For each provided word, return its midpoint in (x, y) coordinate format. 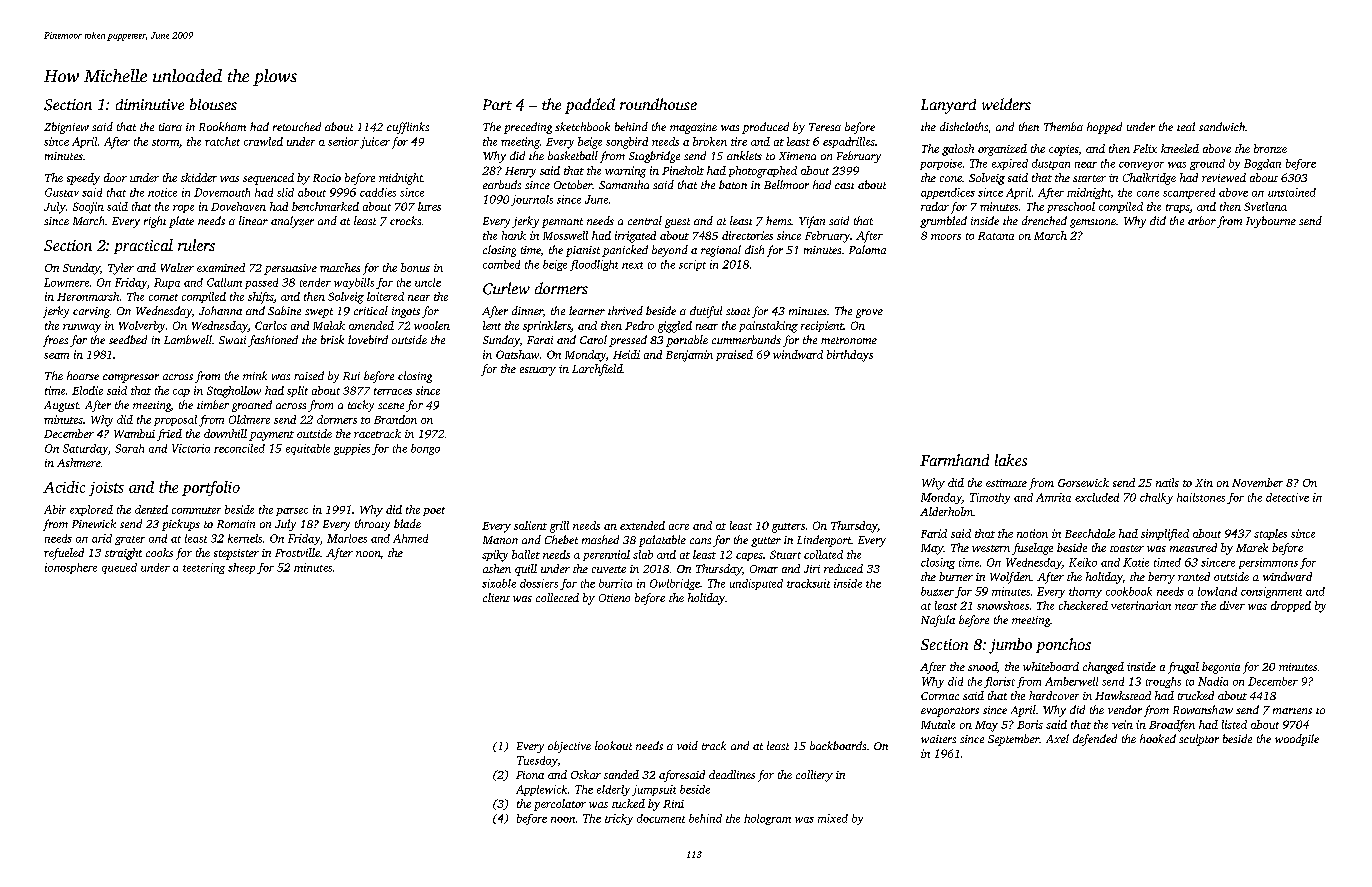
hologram (767, 819)
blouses (213, 104)
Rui (351, 376)
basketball (573, 155)
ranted (1194, 576)
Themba (1063, 126)
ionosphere (71, 568)
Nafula (938, 621)
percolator (560, 805)
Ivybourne (1271, 222)
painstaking (768, 327)
